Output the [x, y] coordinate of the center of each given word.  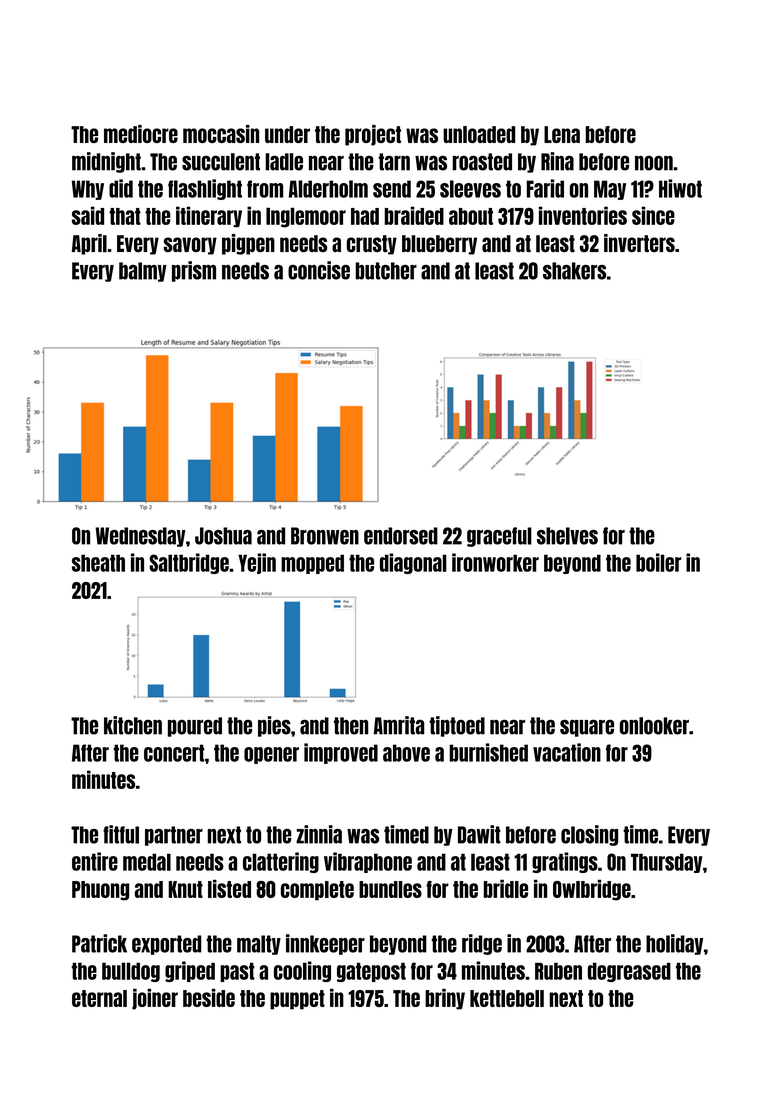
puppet [297, 1000]
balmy [143, 272]
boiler [658, 562]
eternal [99, 998]
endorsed [401, 536]
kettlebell [507, 998]
